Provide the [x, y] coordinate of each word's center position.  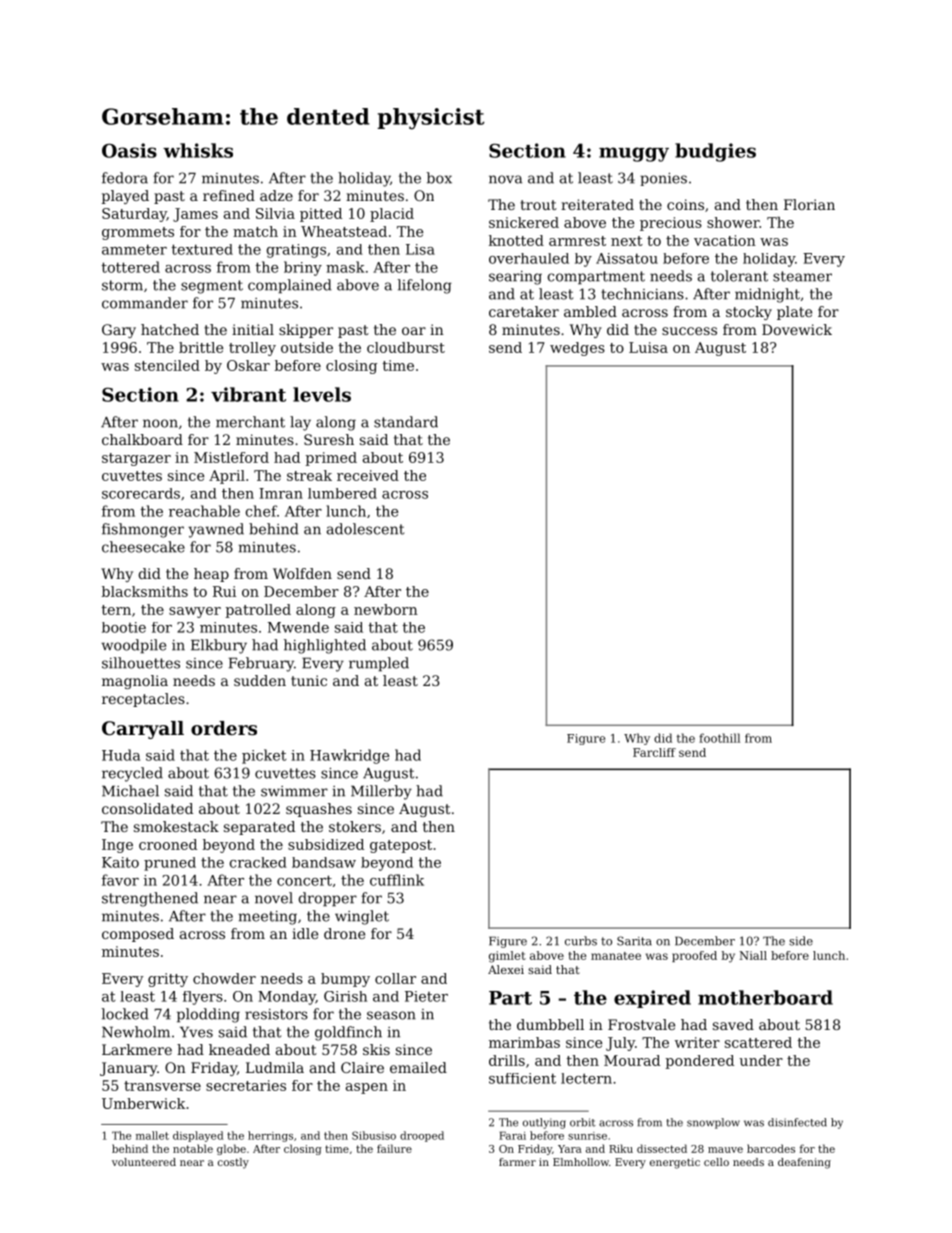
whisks [198, 150]
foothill [719, 738]
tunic [309, 680]
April [227, 477]
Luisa [648, 347]
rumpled [379, 664]
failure [394, 1148]
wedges [577, 349]
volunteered [144, 1162]
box [439, 178]
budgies [715, 152]
